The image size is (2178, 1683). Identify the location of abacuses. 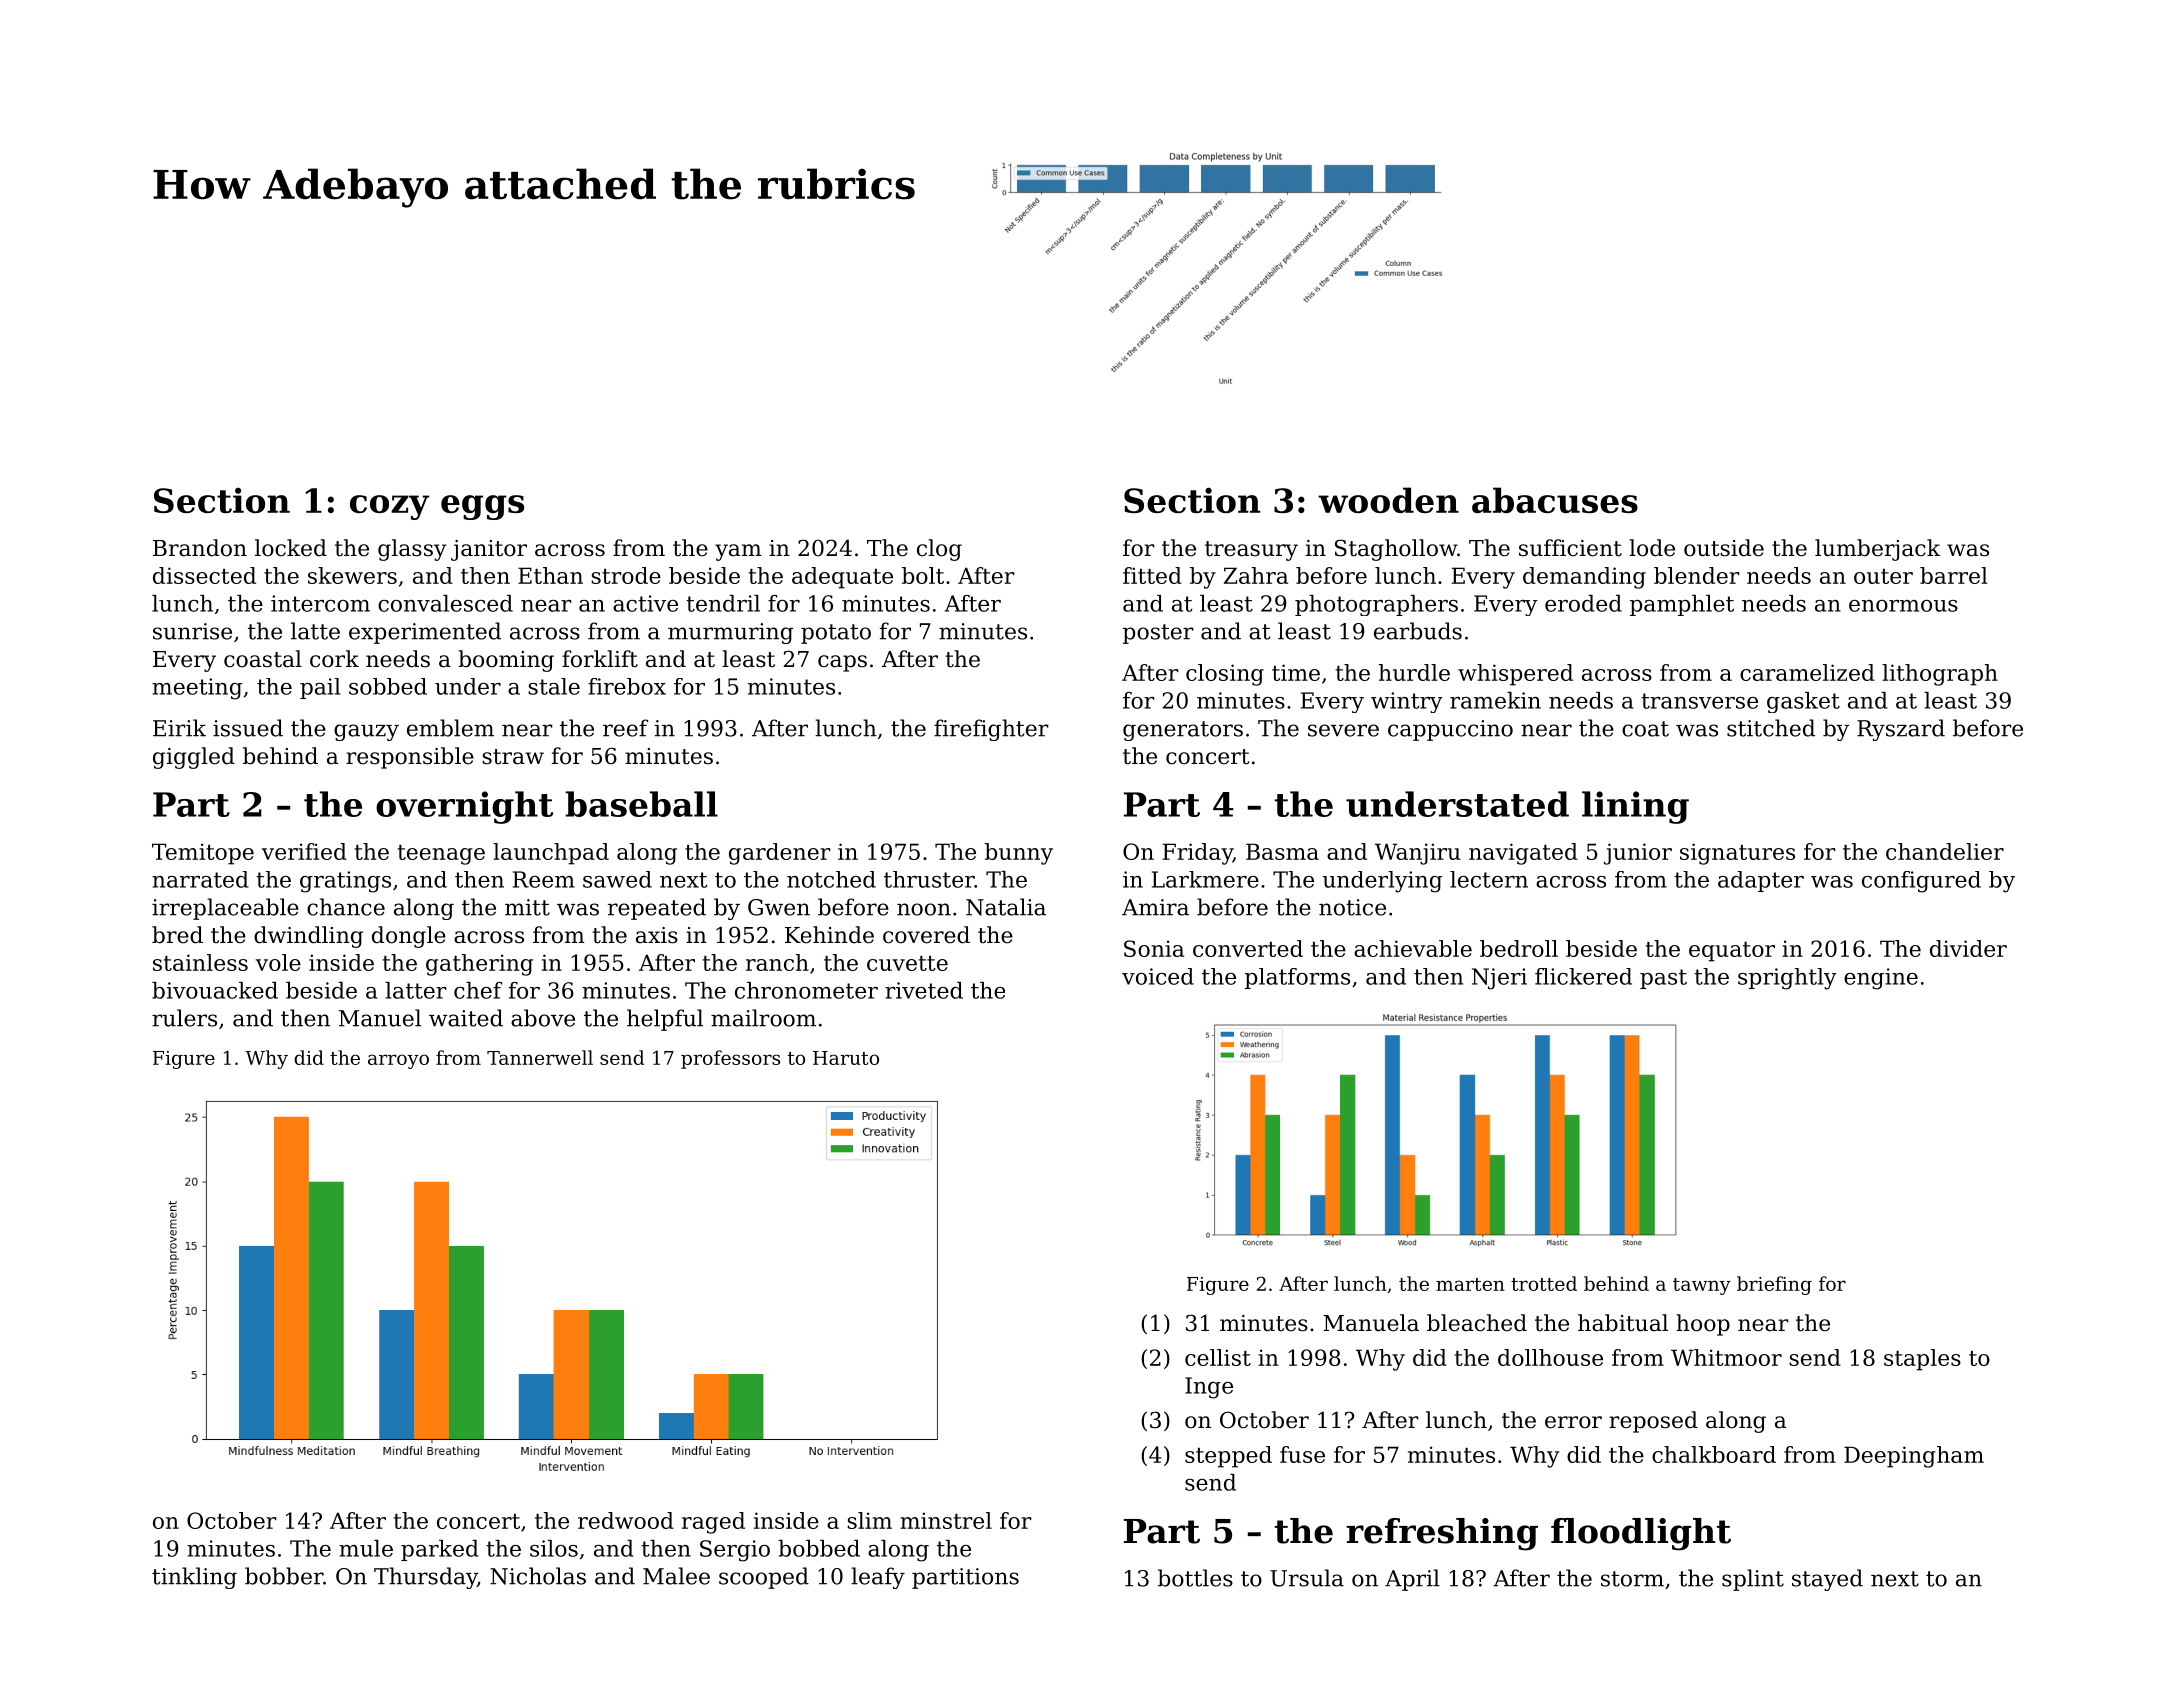
(1555, 500).
